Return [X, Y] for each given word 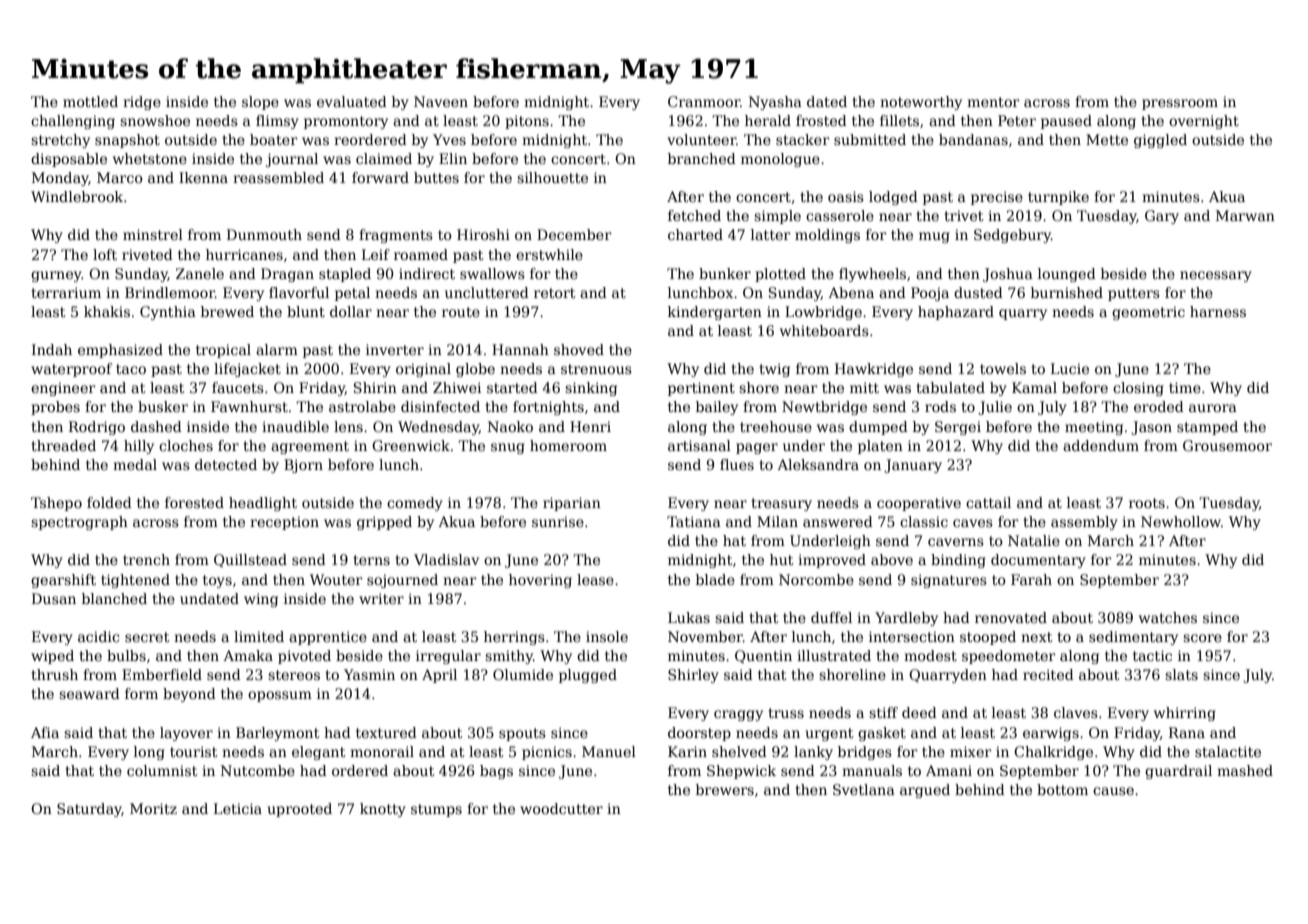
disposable [69, 160]
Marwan [1245, 215]
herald [768, 120]
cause [1113, 791]
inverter [395, 349]
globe [475, 370]
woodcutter [561, 808]
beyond [189, 695]
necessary [1216, 276]
